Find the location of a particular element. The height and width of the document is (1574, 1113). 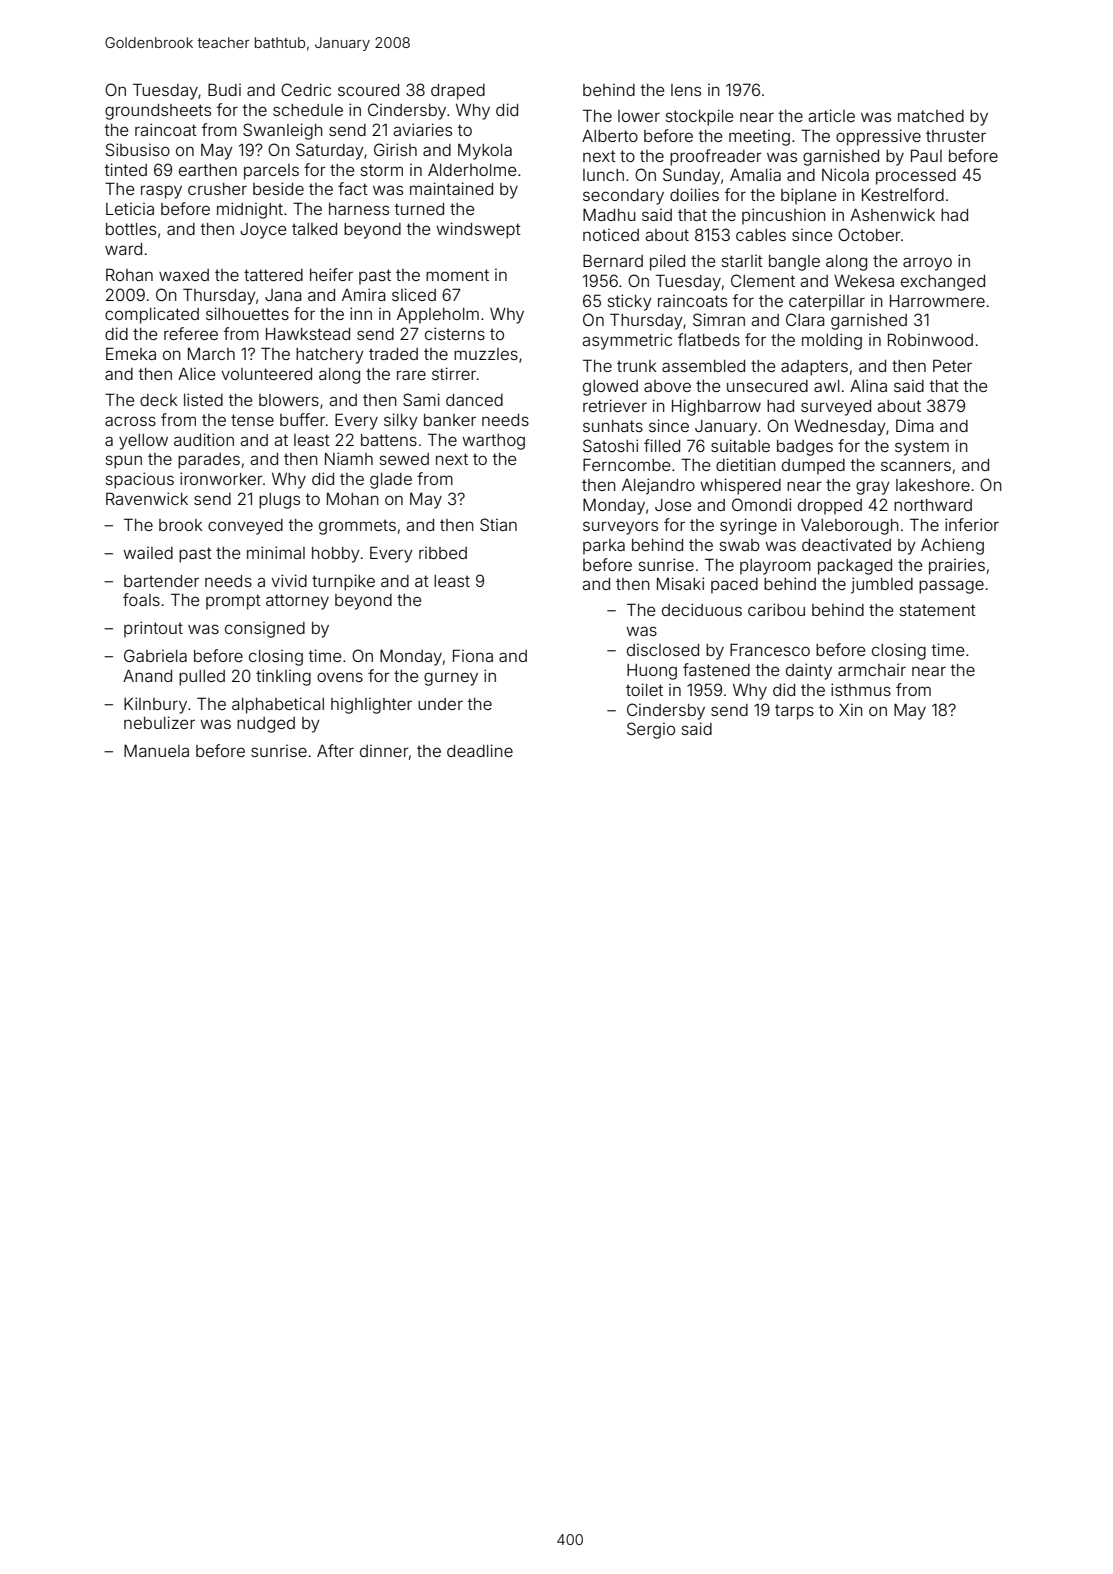

sliced is located at coordinates (414, 294).
